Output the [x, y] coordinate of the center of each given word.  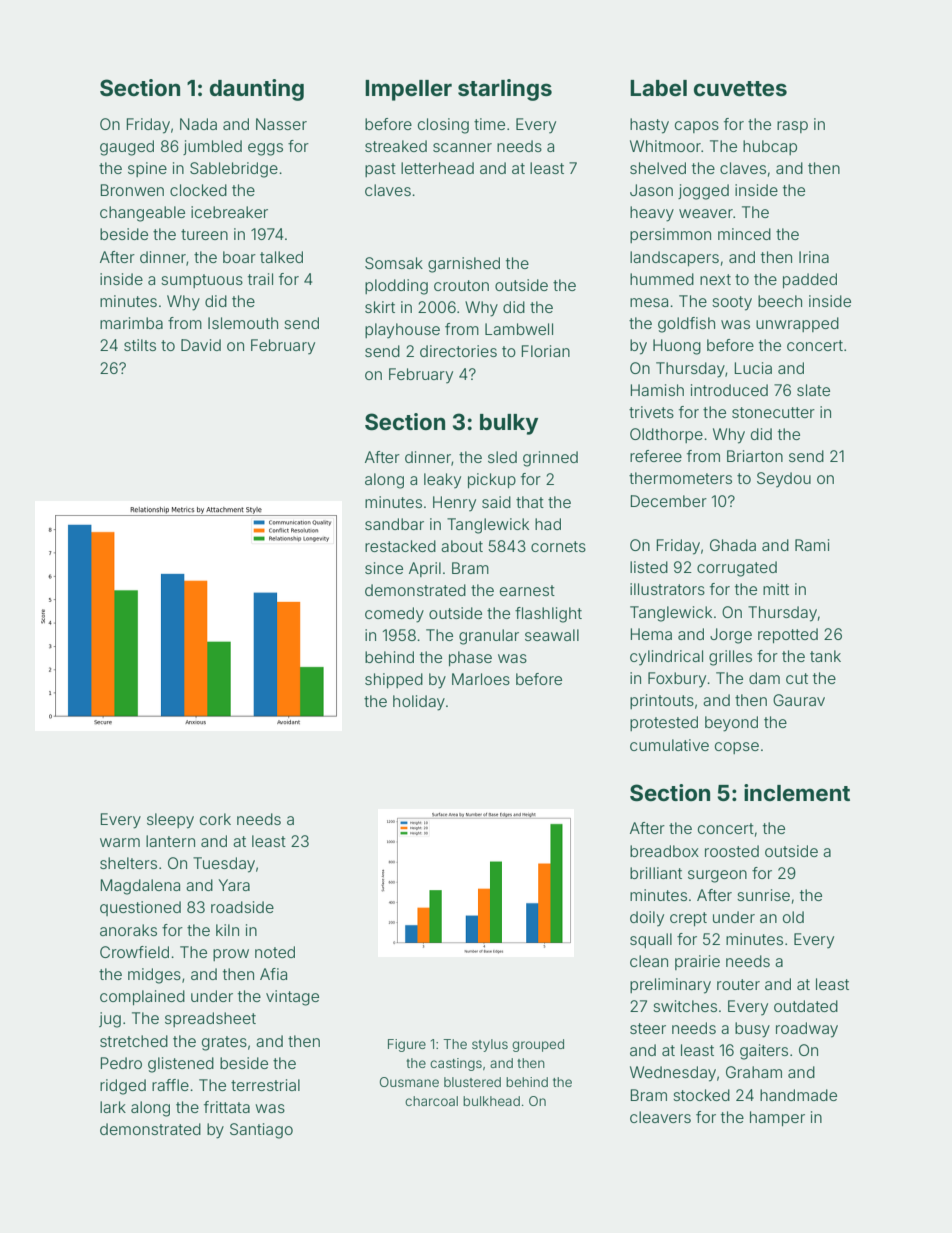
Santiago [261, 1131]
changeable [142, 214]
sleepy [170, 821]
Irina [814, 257]
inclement [797, 792]
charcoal [431, 1101]
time [489, 124]
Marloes [481, 679]
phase [470, 658]
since [384, 568]
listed [649, 567]
